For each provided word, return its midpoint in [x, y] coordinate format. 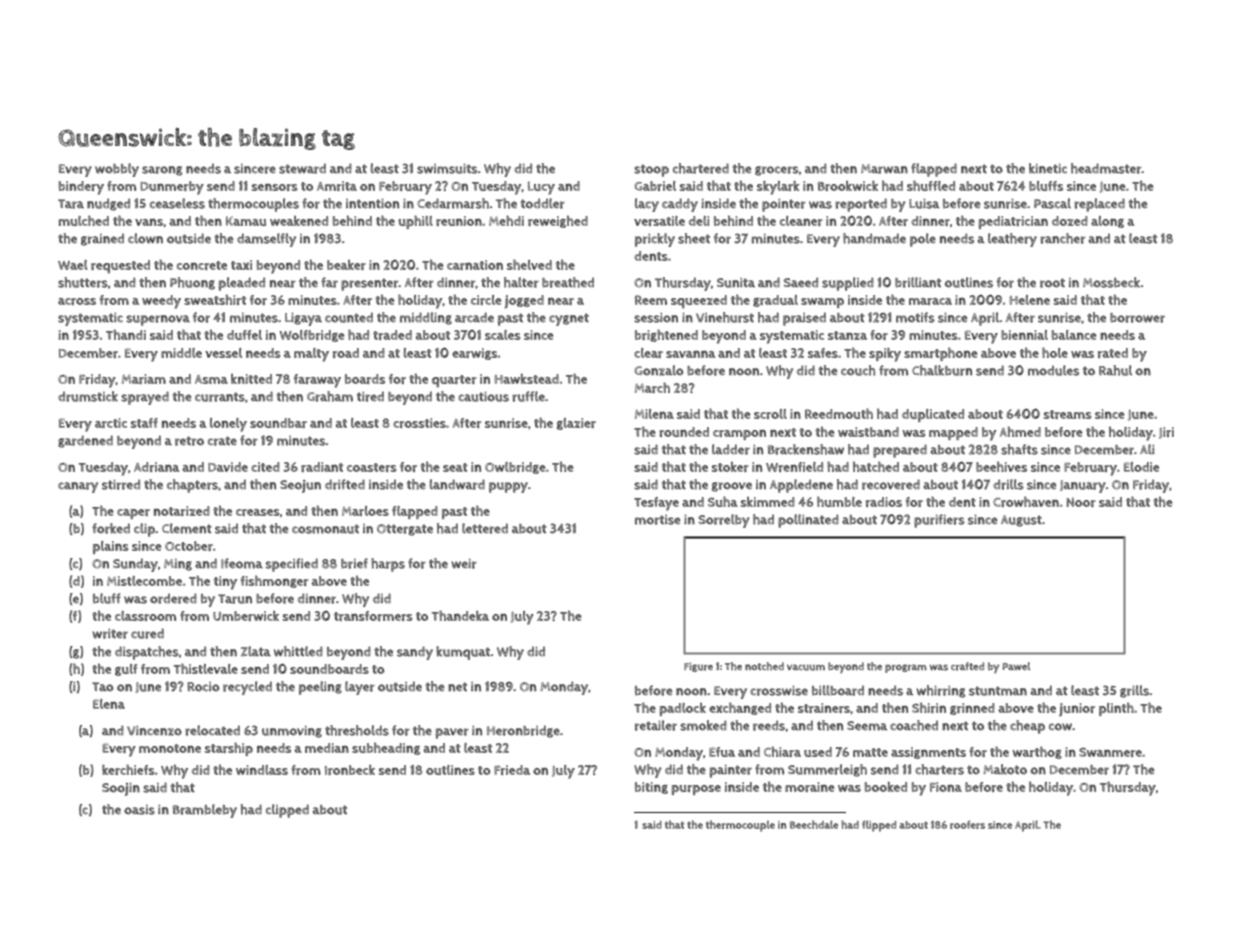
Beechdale [814, 824]
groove [732, 487]
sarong [162, 171]
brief [354, 563]
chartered [701, 168]
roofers [967, 824]
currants [220, 397]
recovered [891, 484]
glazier [576, 424]
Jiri [1166, 433]
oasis [139, 810]
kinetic [1048, 168]
